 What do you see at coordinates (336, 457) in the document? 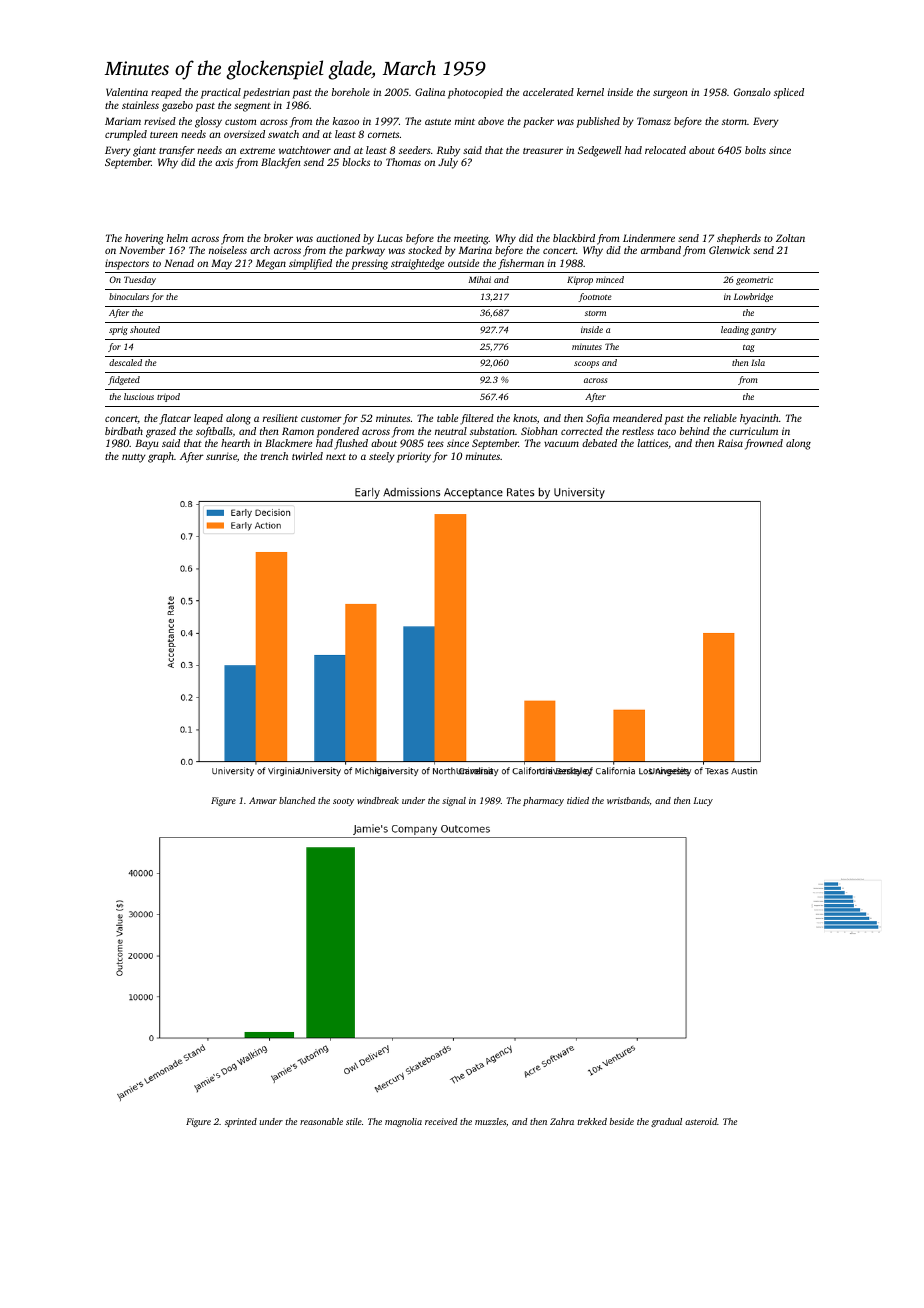
I see `next` at bounding box center [336, 457].
